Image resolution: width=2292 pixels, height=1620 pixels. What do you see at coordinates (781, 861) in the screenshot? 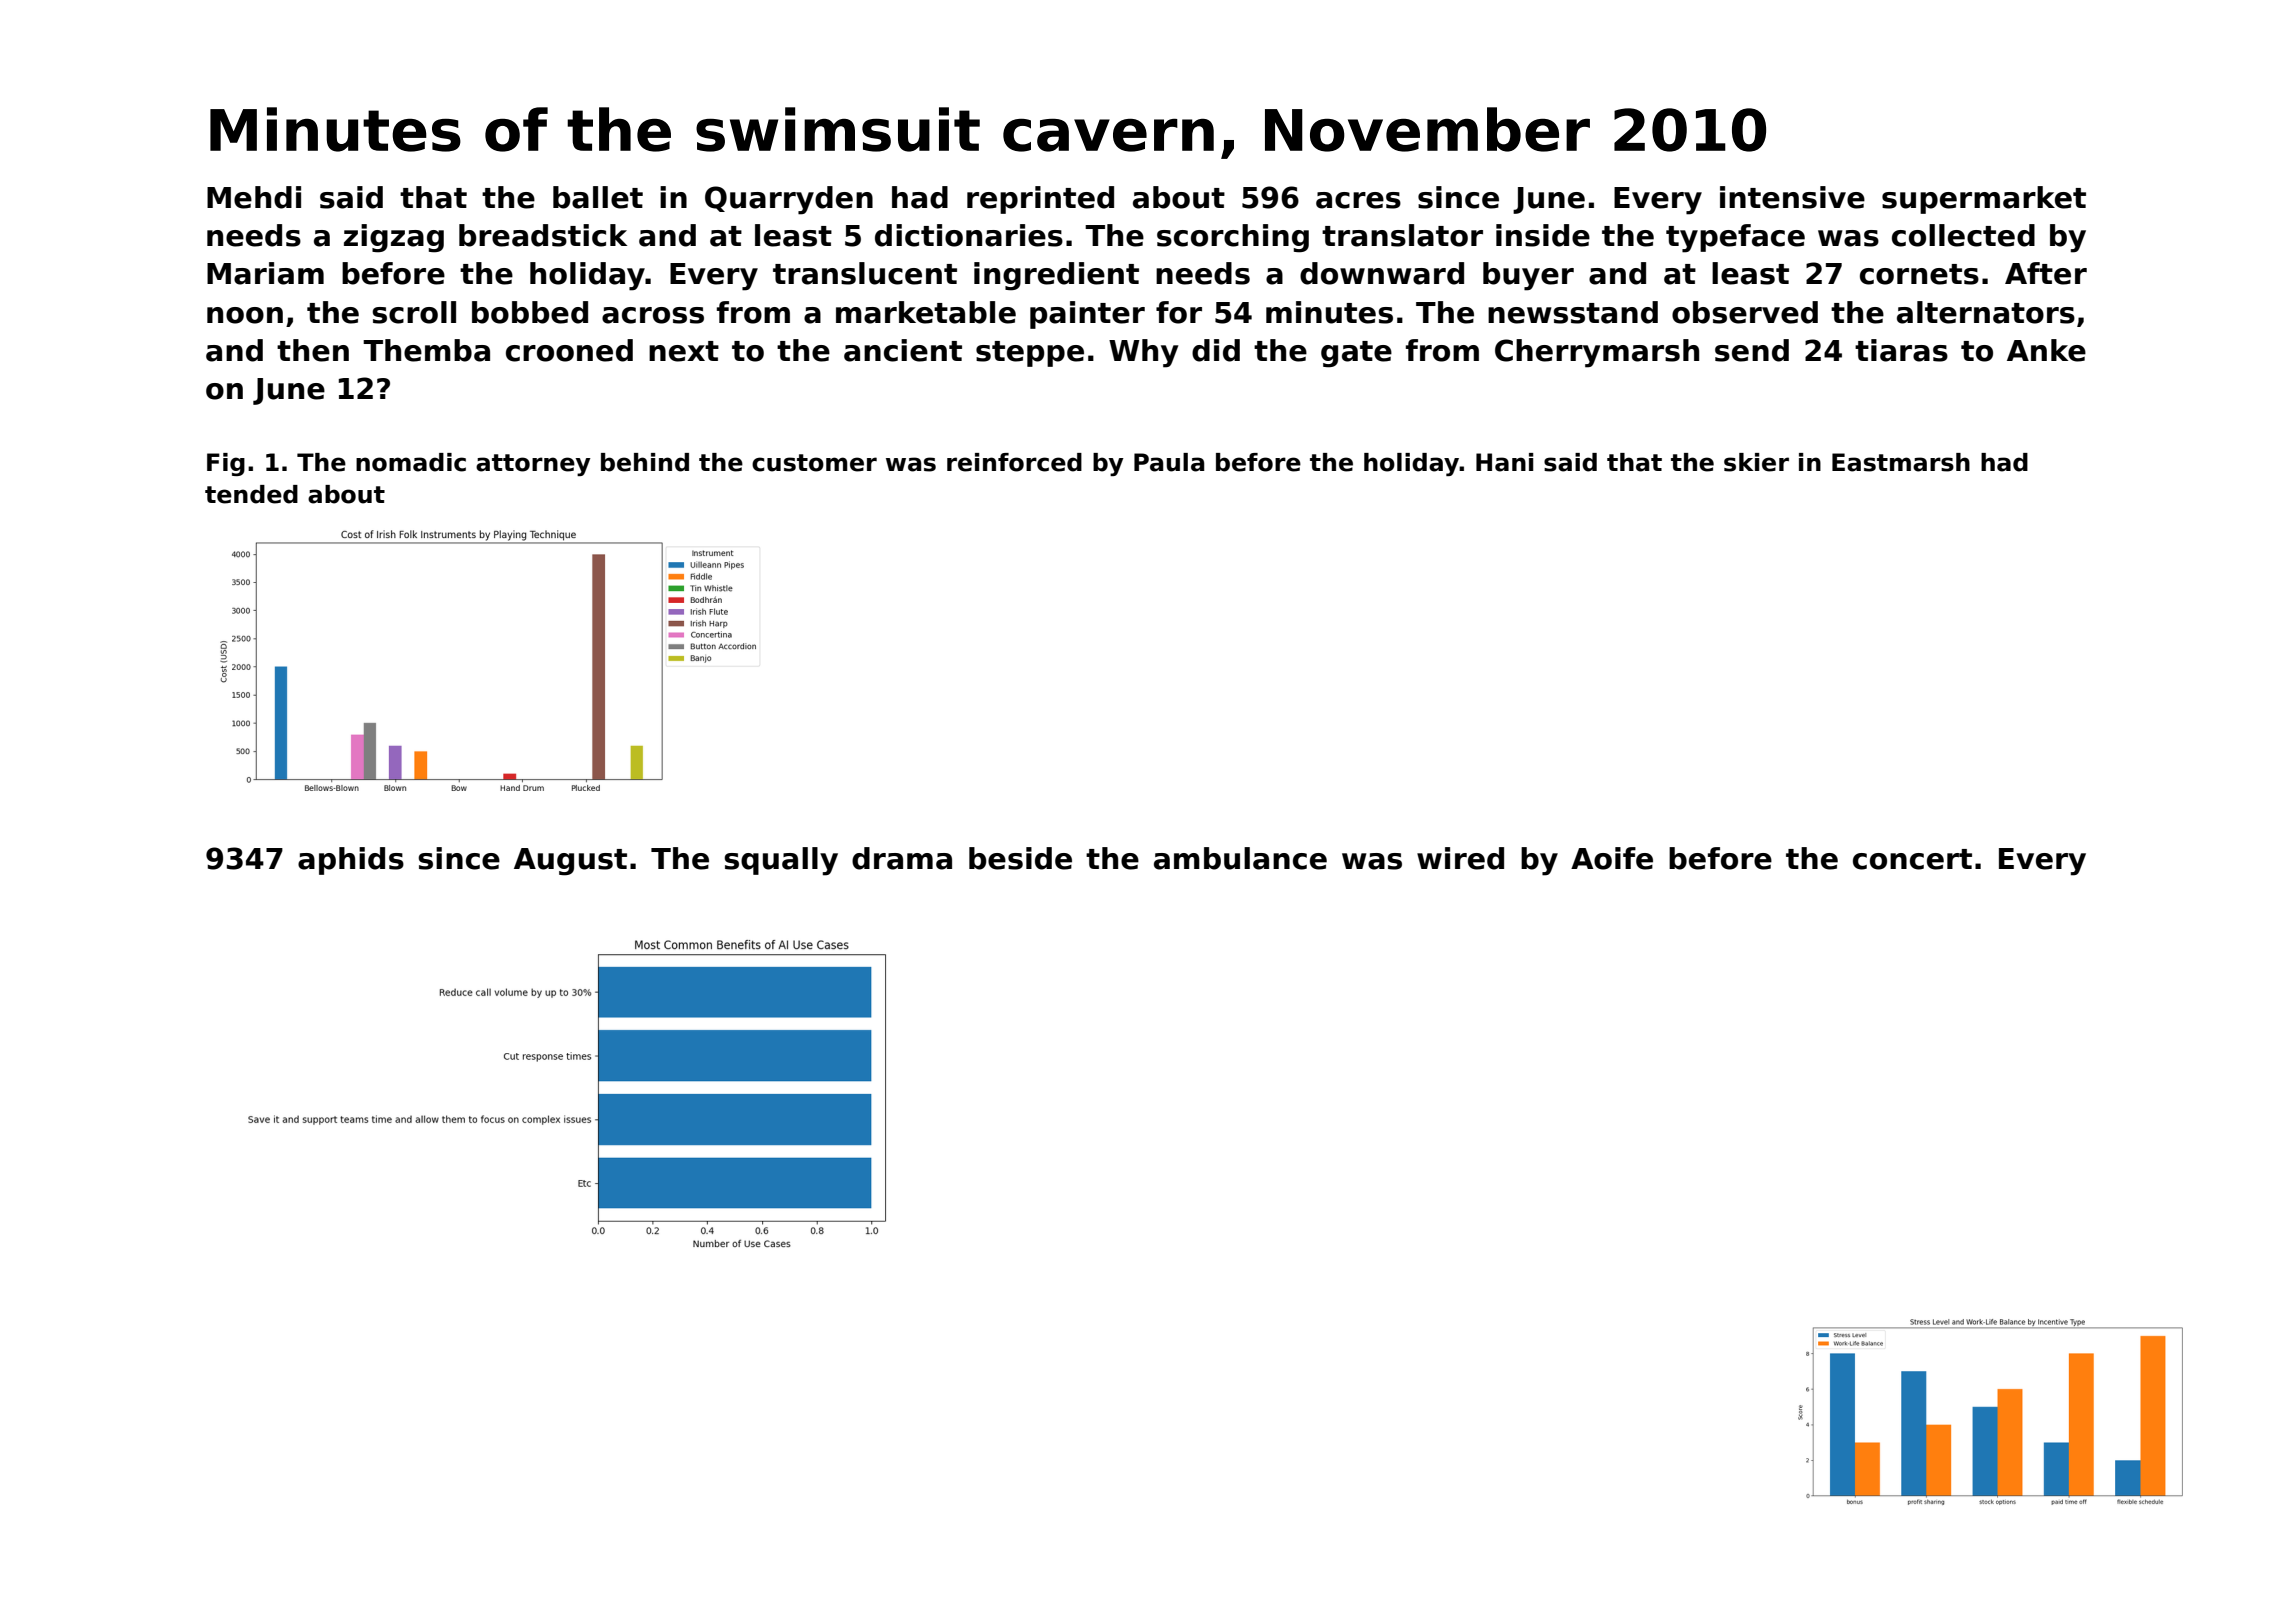
I see `squally` at bounding box center [781, 861].
